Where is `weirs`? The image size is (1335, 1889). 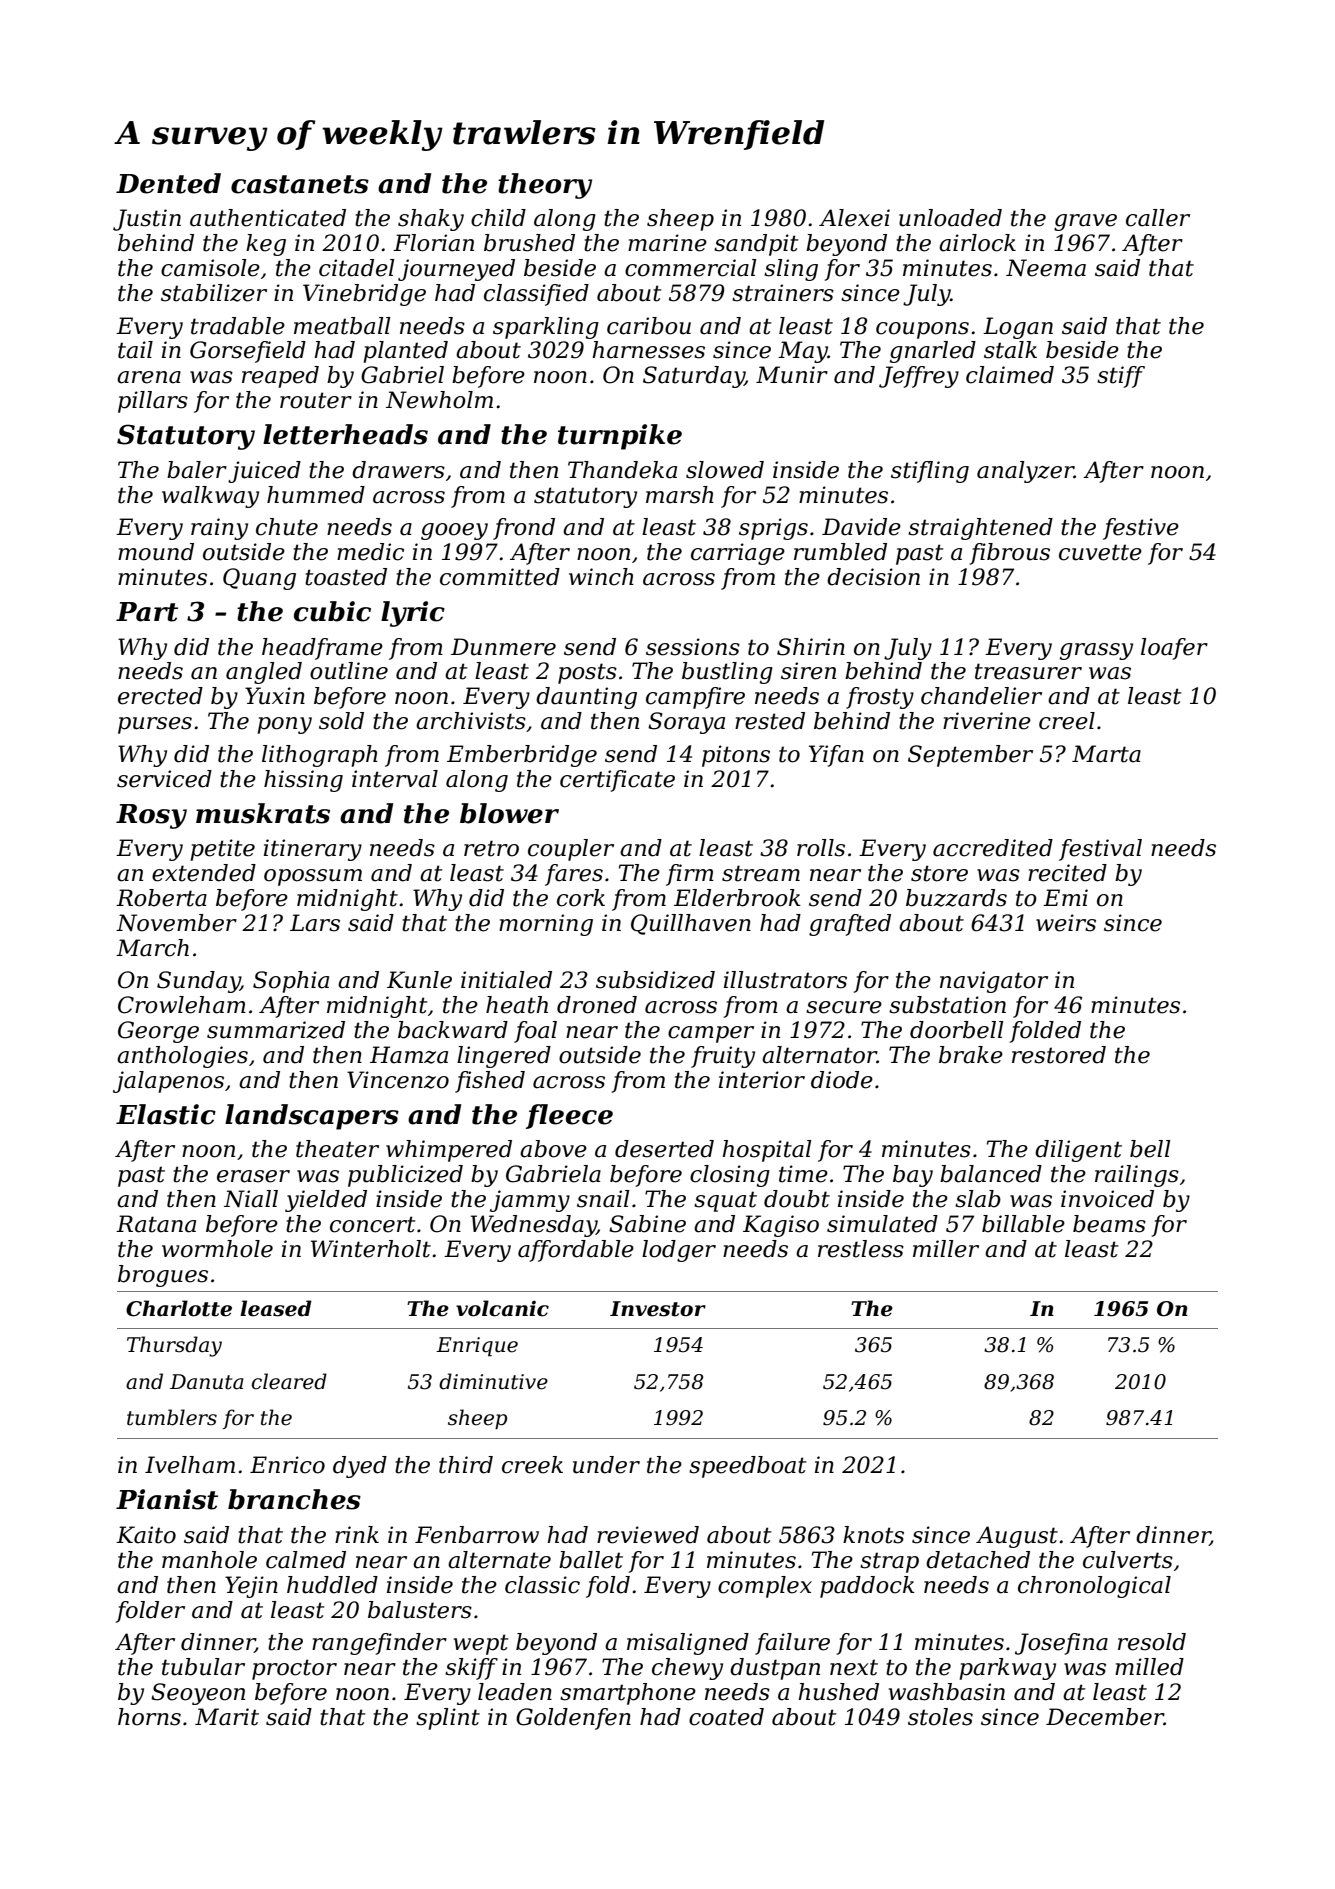
weirs is located at coordinates (1066, 923).
